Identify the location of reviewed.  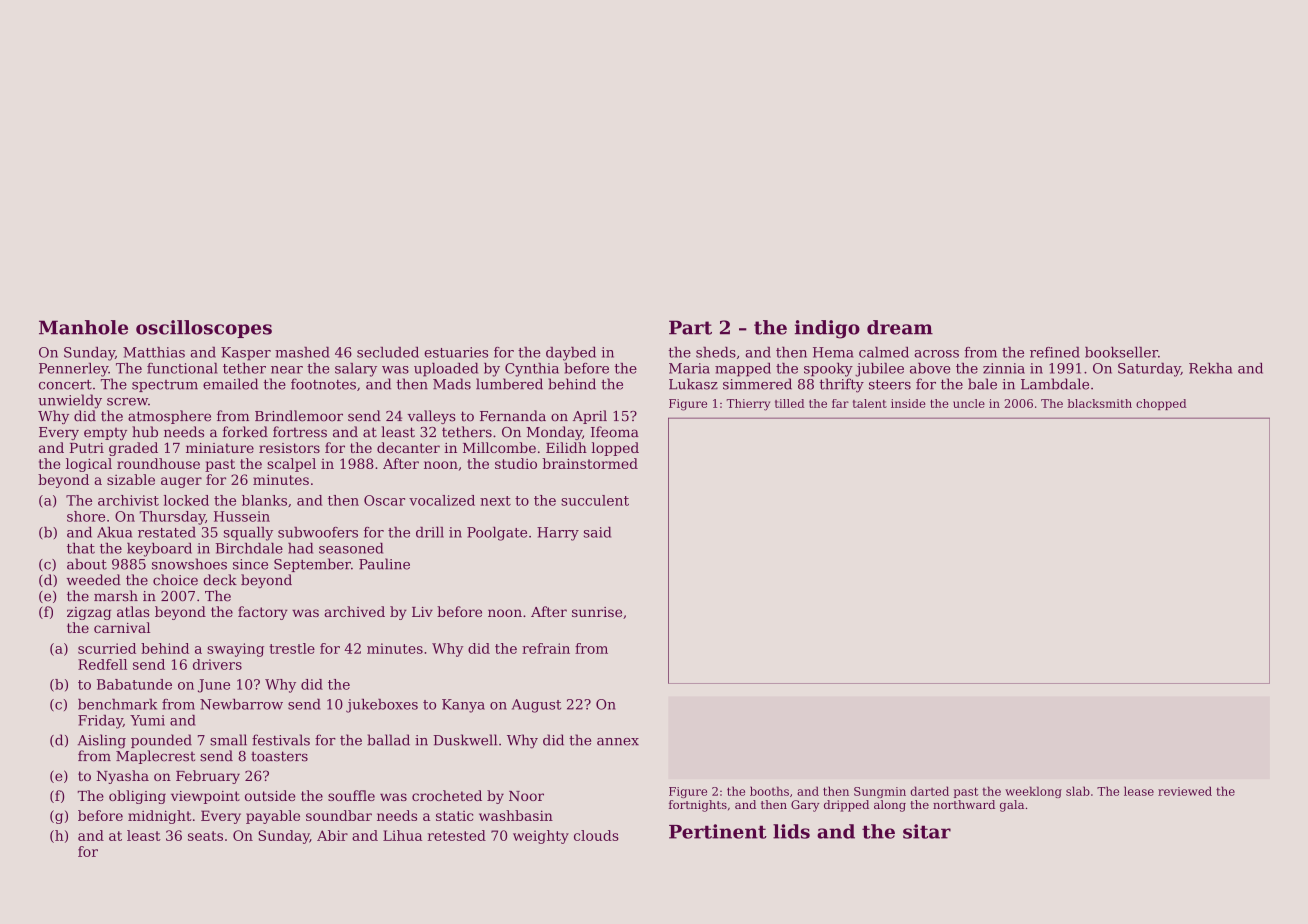
(1185, 791).
